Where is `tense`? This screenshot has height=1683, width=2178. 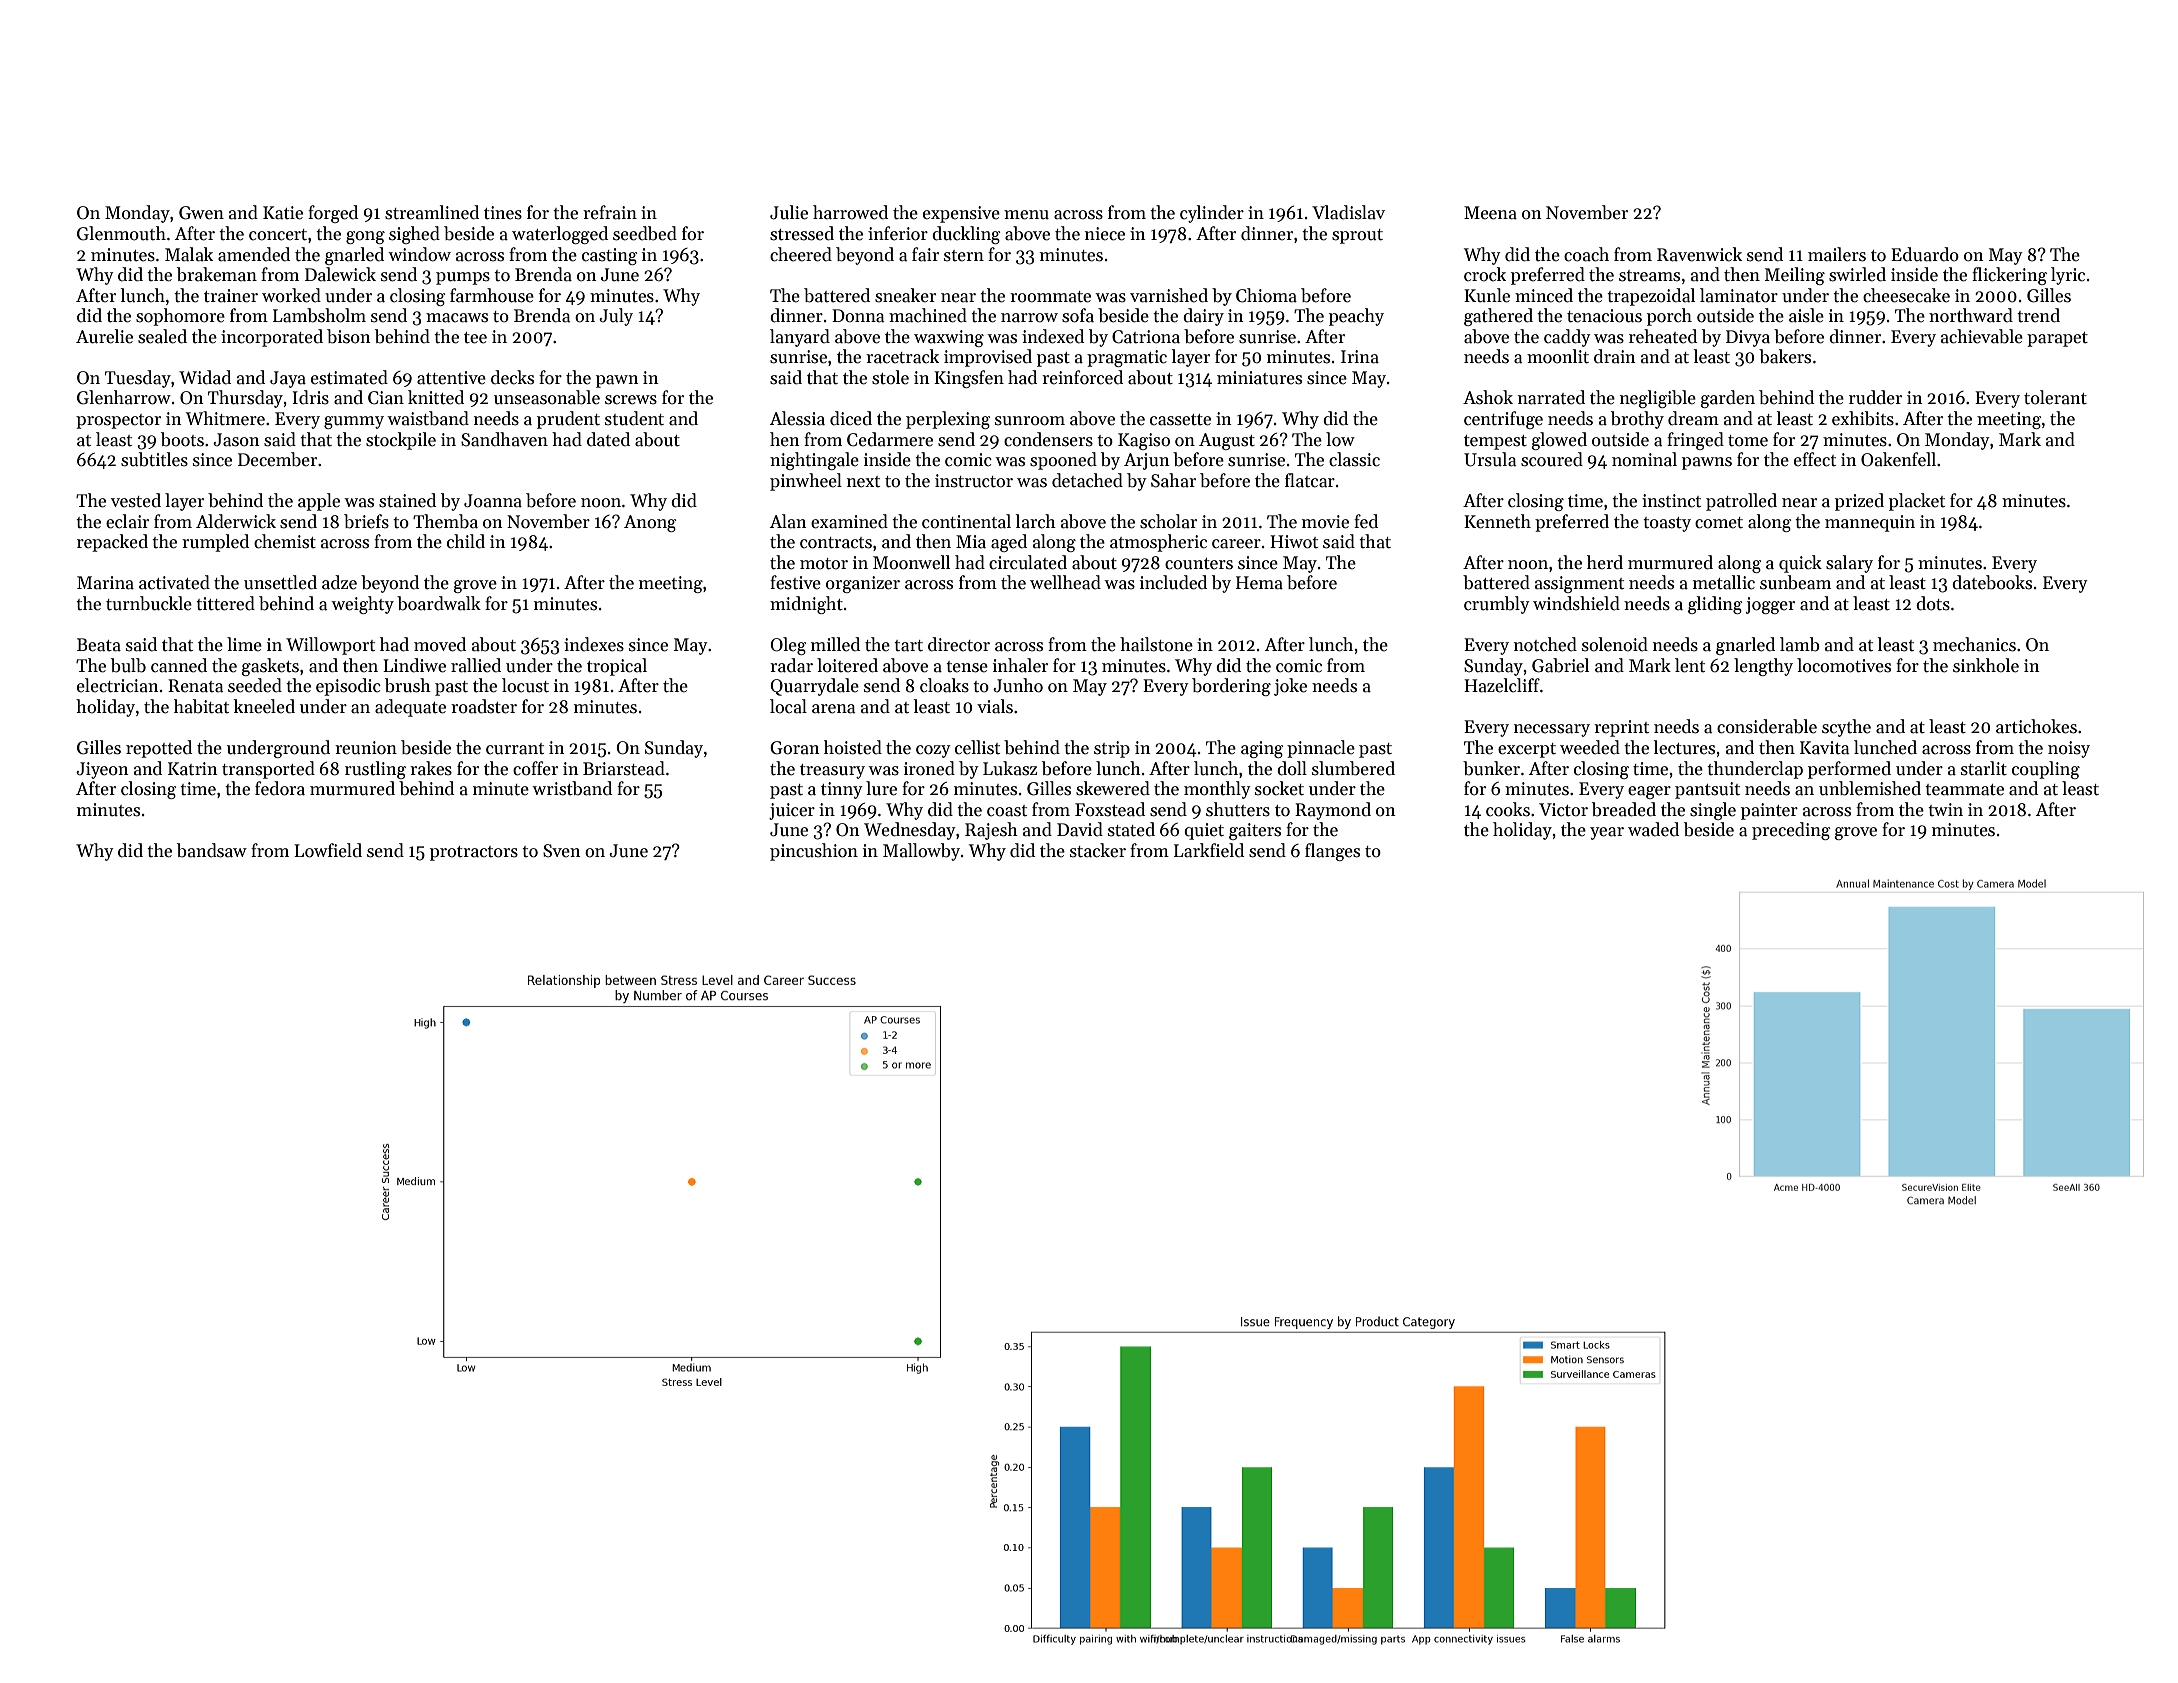 tense is located at coordinates (967, 667).
